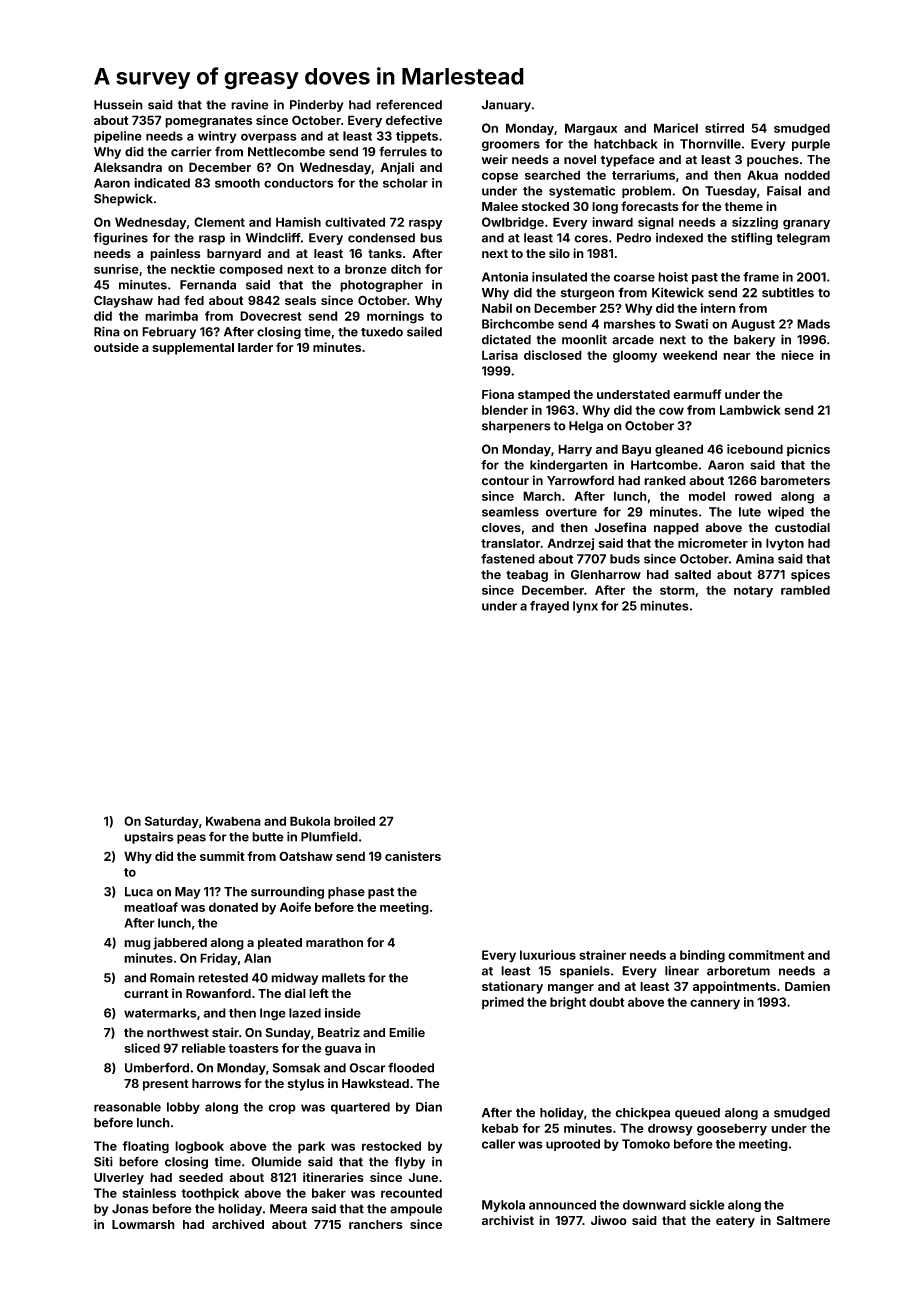 The width and height of the document is (924, 1308). I want to click on luxurious, so click(548, 955).
